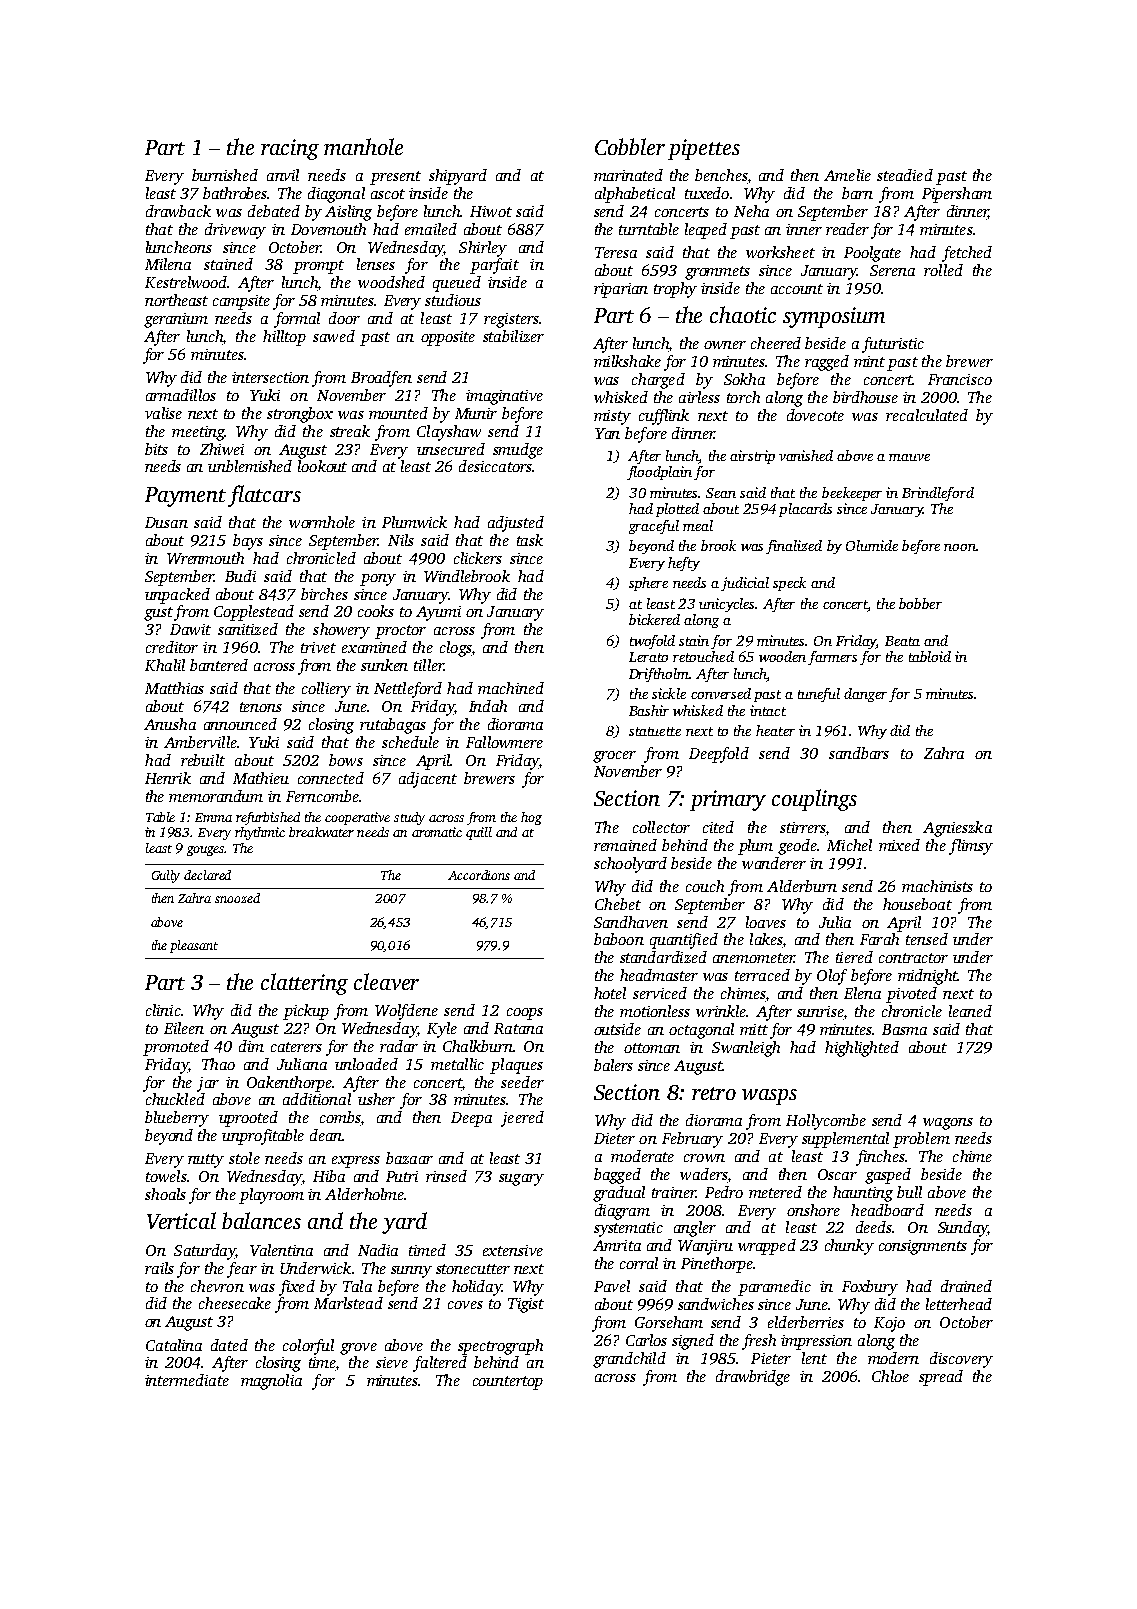  What do you see at coordinates (344, 318) in the document?
I see `door` at bounding box center [344, 318].
